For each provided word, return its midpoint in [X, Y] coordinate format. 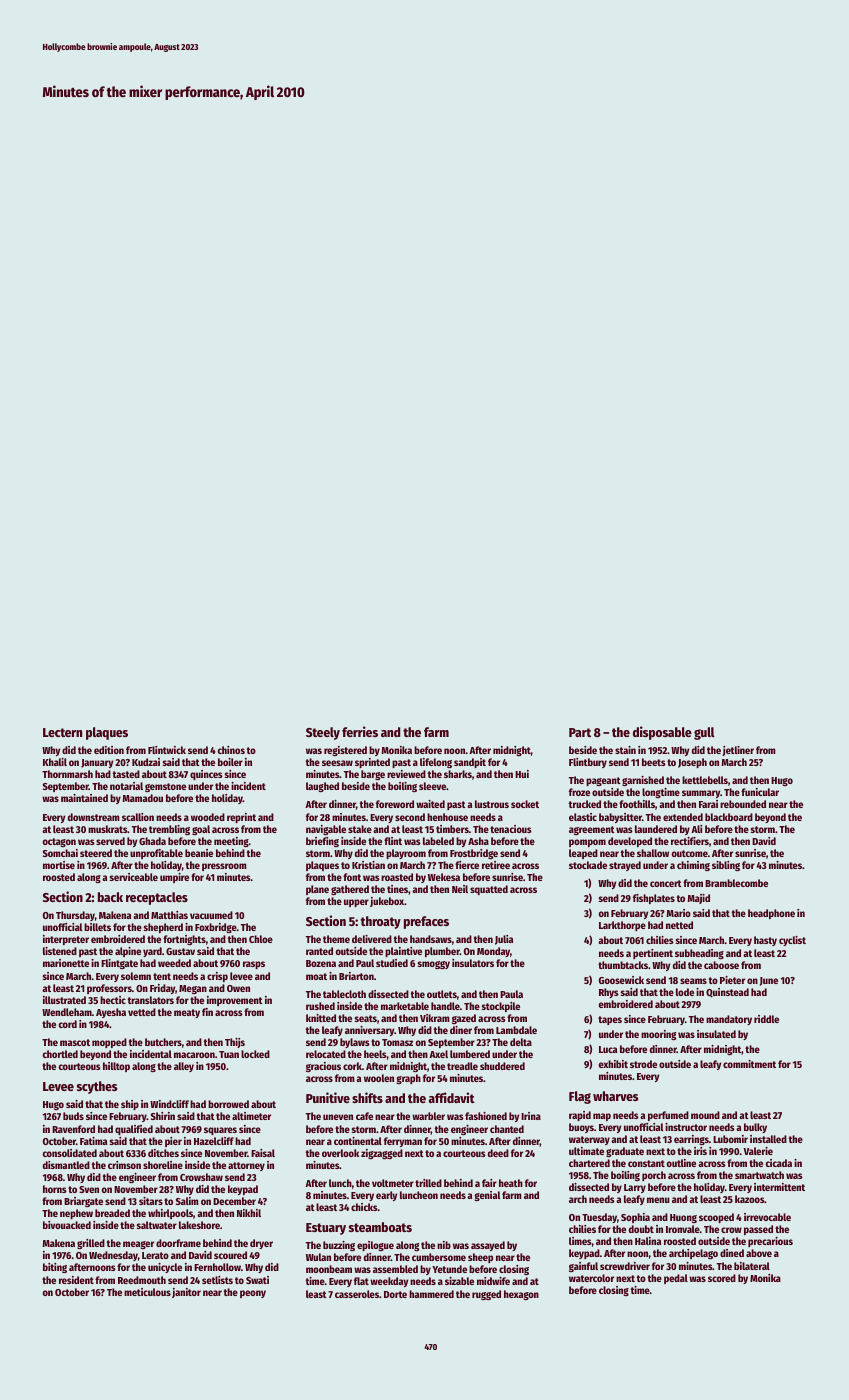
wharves [615, 1096]
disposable [662, 733]
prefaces [426, 922]
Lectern [62, 732]
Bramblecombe [736, 883]
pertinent [653, 954]
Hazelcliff [214, 1141]
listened [60, 951]
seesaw [337, 763]
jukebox [387, 902]
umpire [174, 878]
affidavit [452, 1097]
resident [76, 1280]
